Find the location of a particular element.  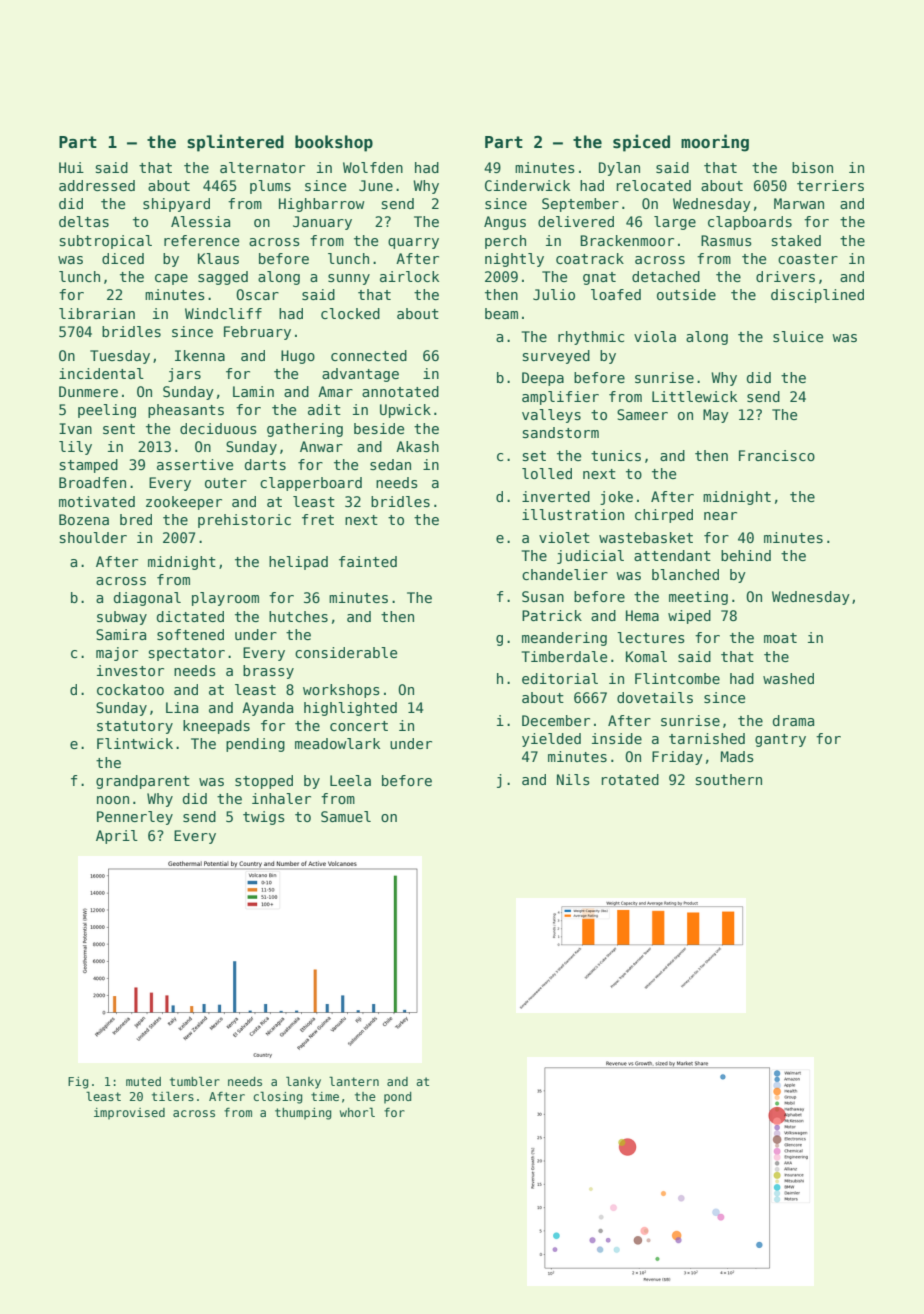

librarian is located at coordinates (97, 313).
